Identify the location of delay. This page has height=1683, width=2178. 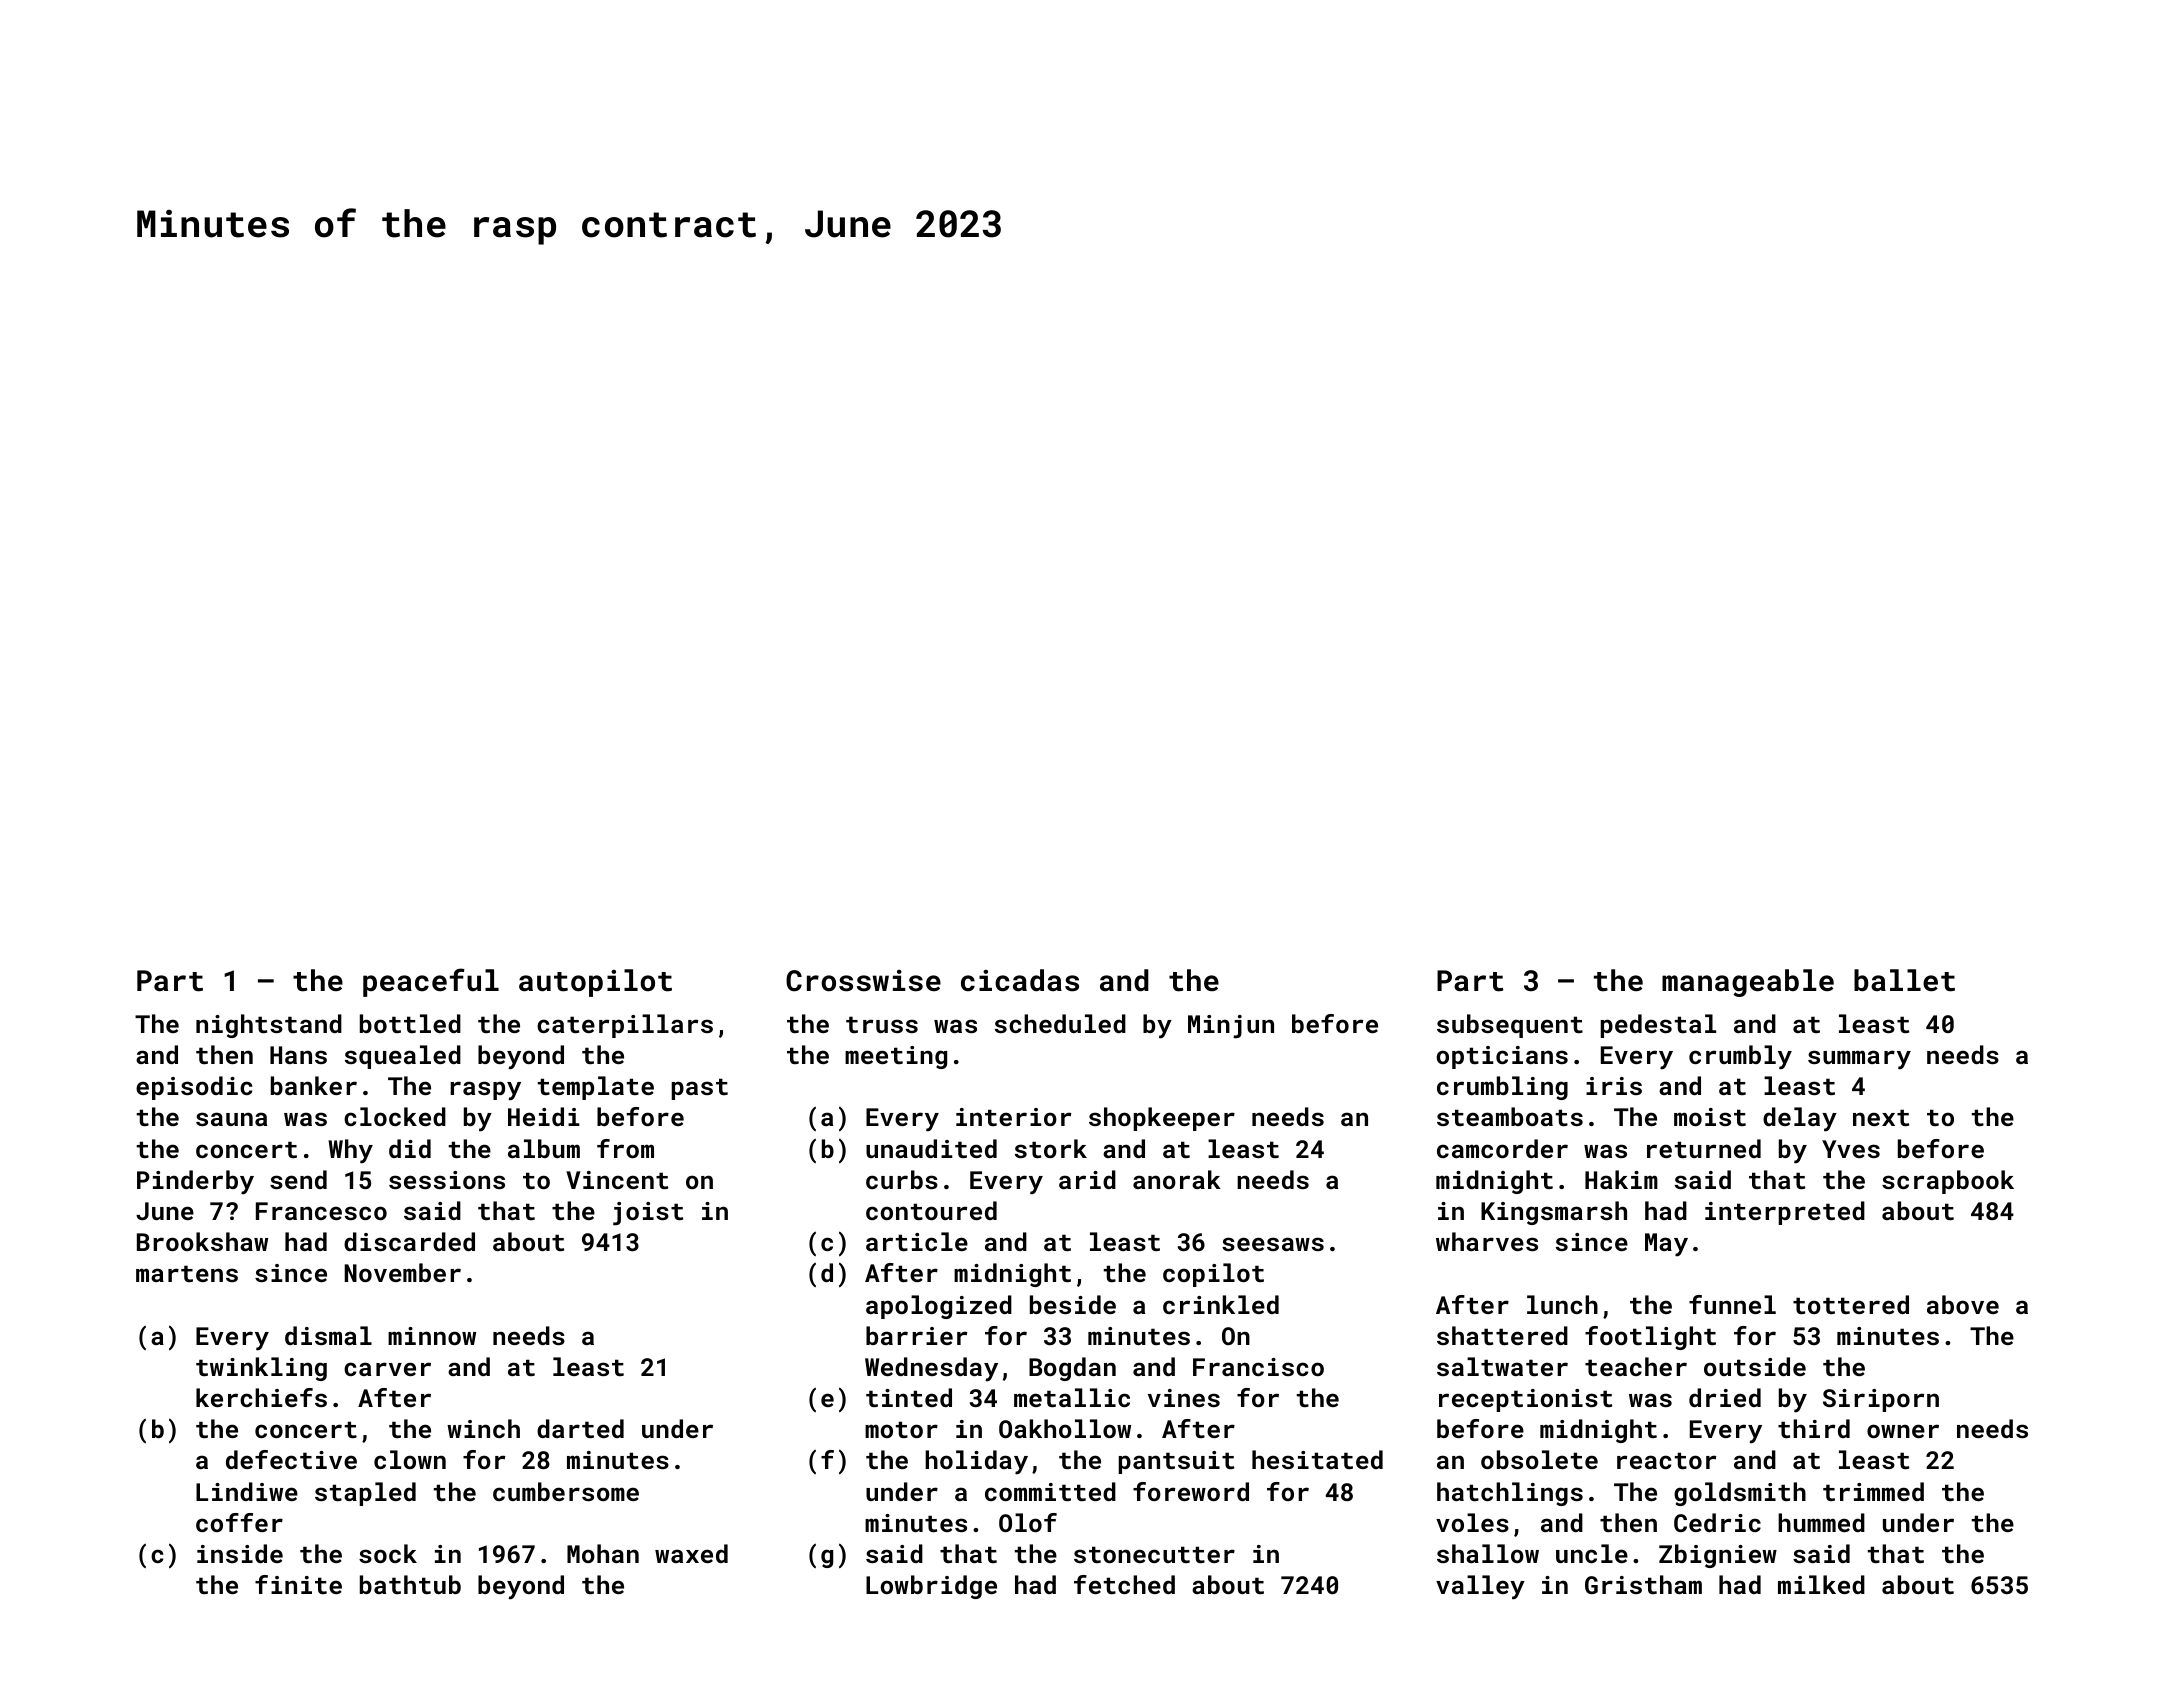
(1800, 1119).
